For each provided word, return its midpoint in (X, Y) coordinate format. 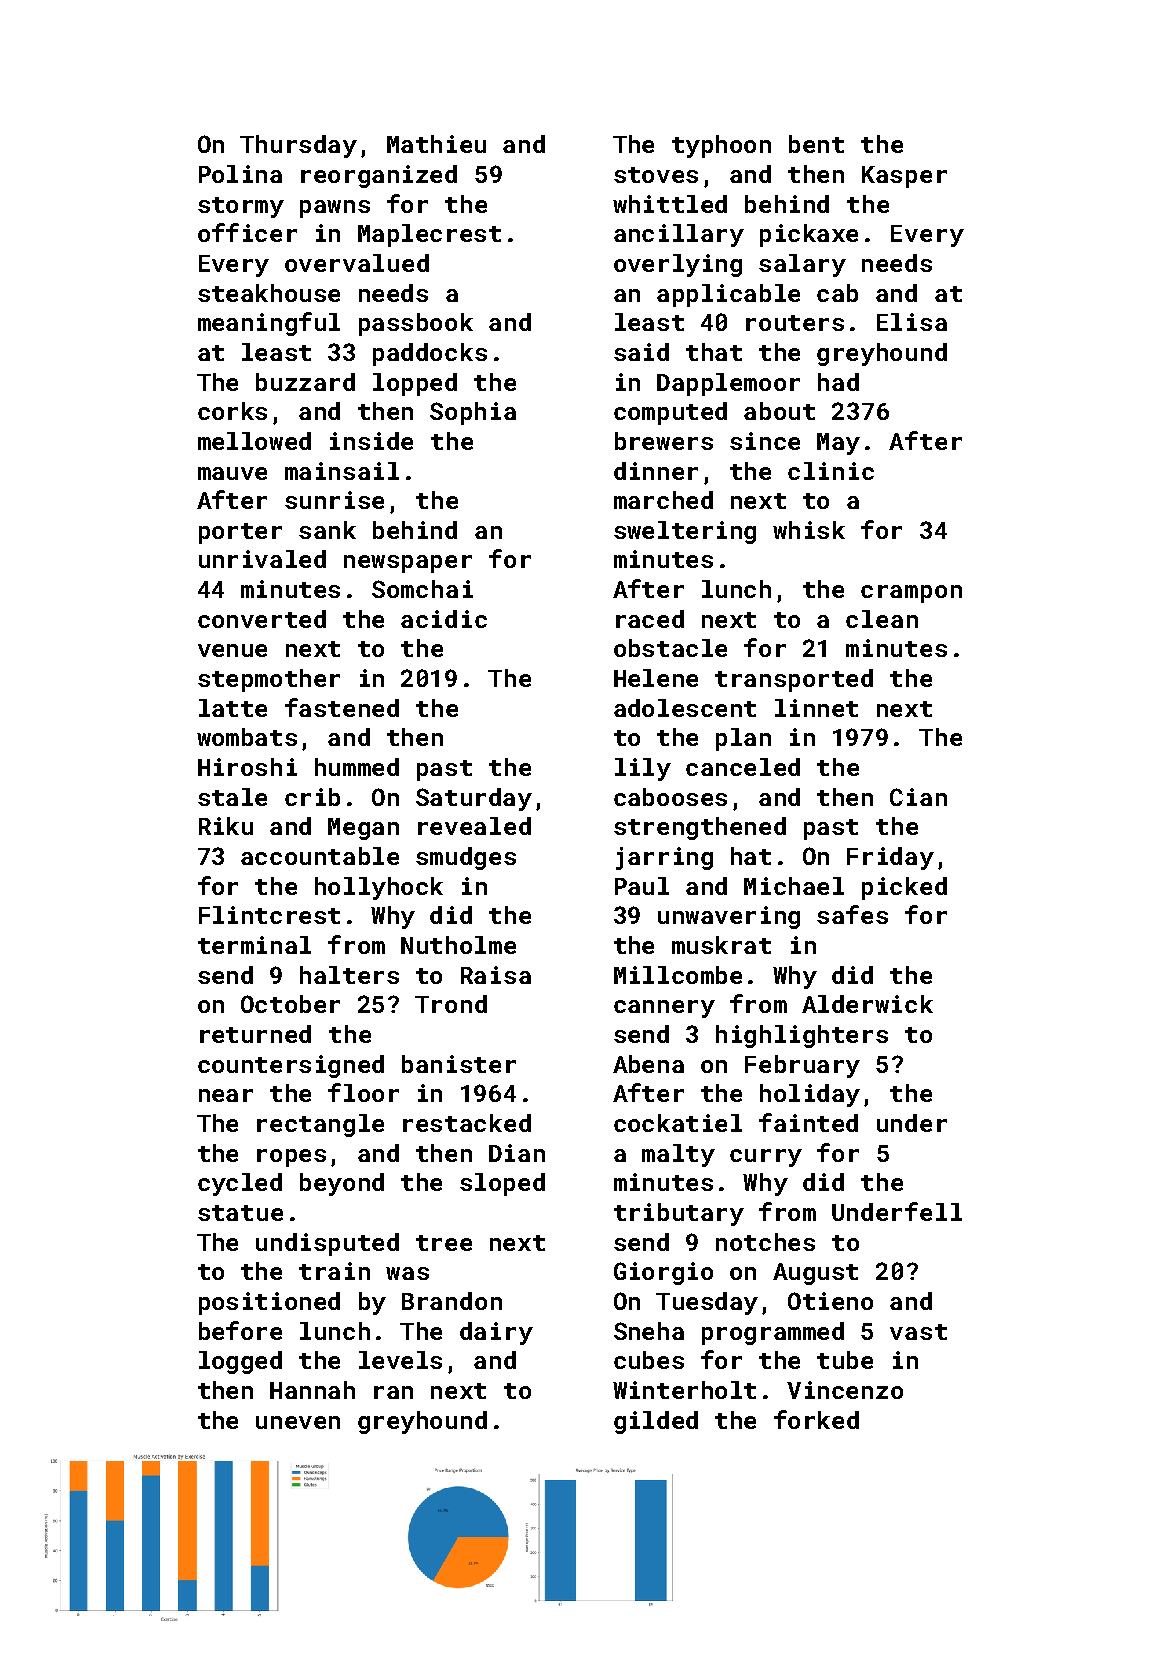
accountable (320, 856)
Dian (517, 1153)
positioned (269, 1303)
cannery (664, 1009)
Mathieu (436, 144)
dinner (656, 471)
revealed (474, 826)
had (838, 382)
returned (255, 1034)
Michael (794, 886)
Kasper (904, 177)
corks (232, 411)
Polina (240, 174)
